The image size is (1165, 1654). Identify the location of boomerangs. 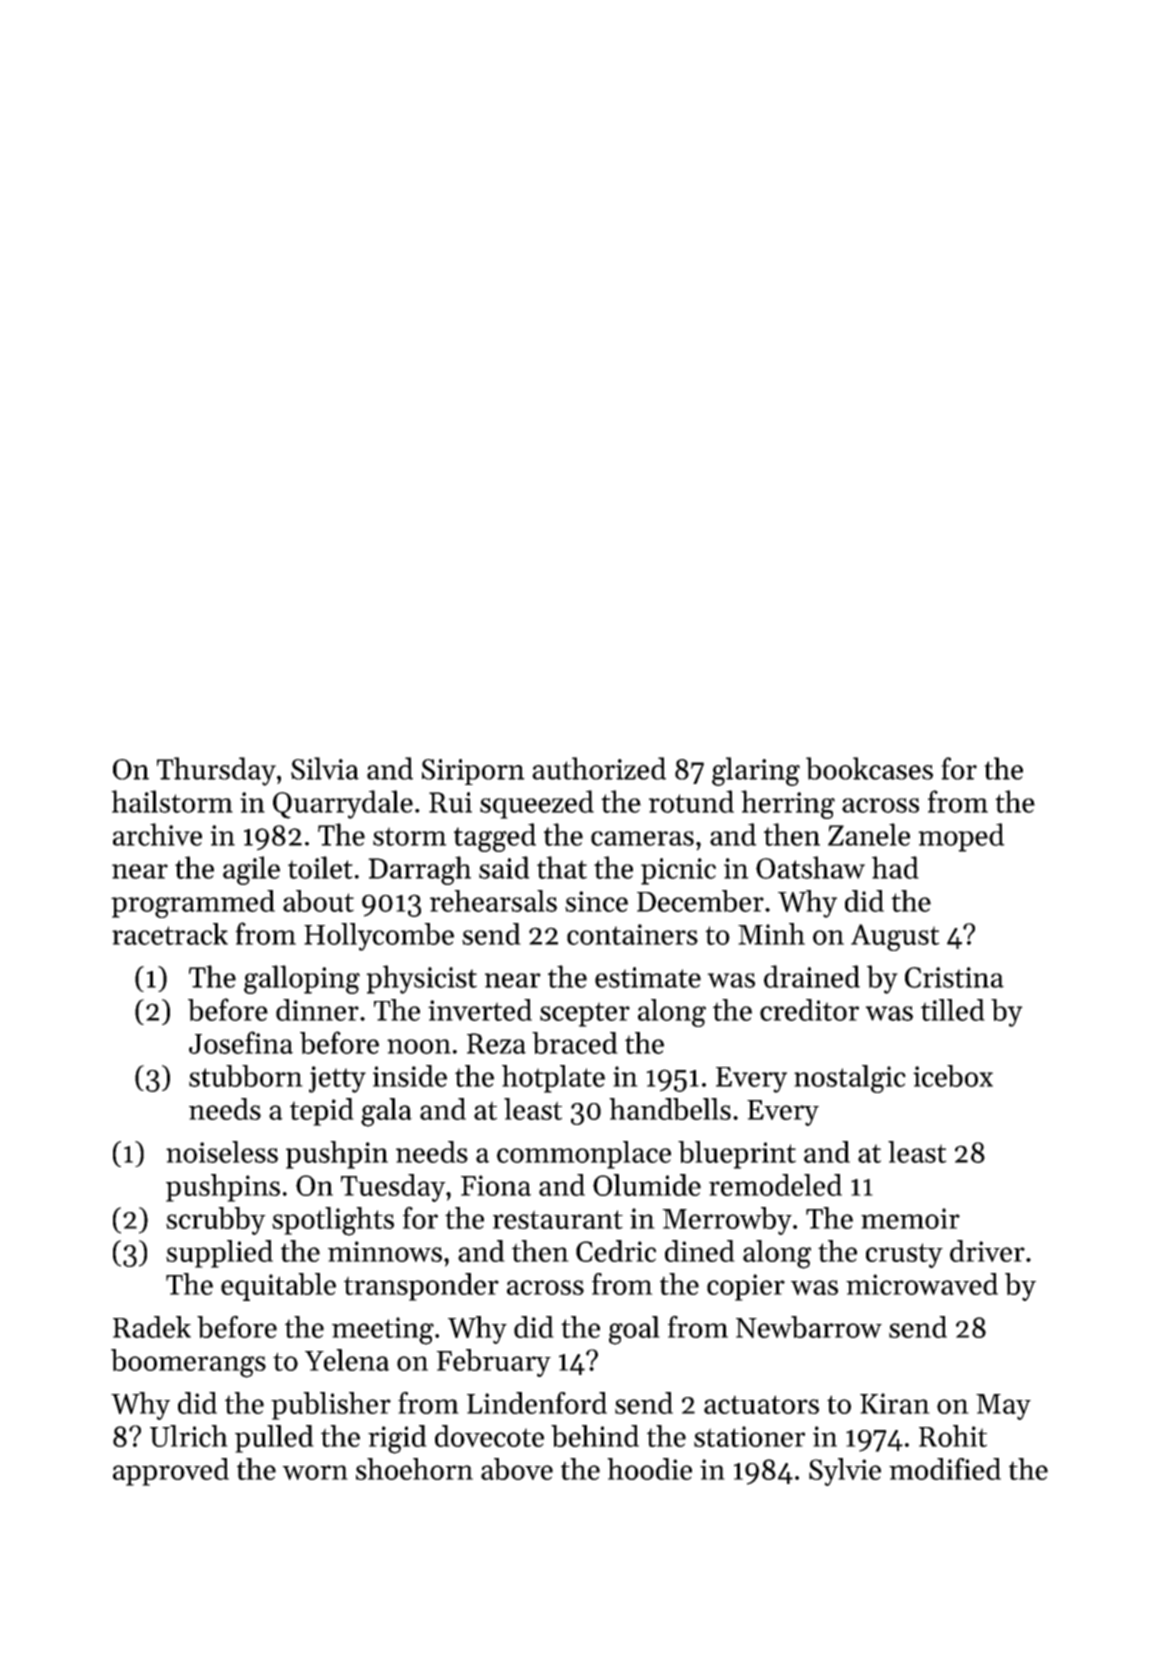
(188, 1363).
